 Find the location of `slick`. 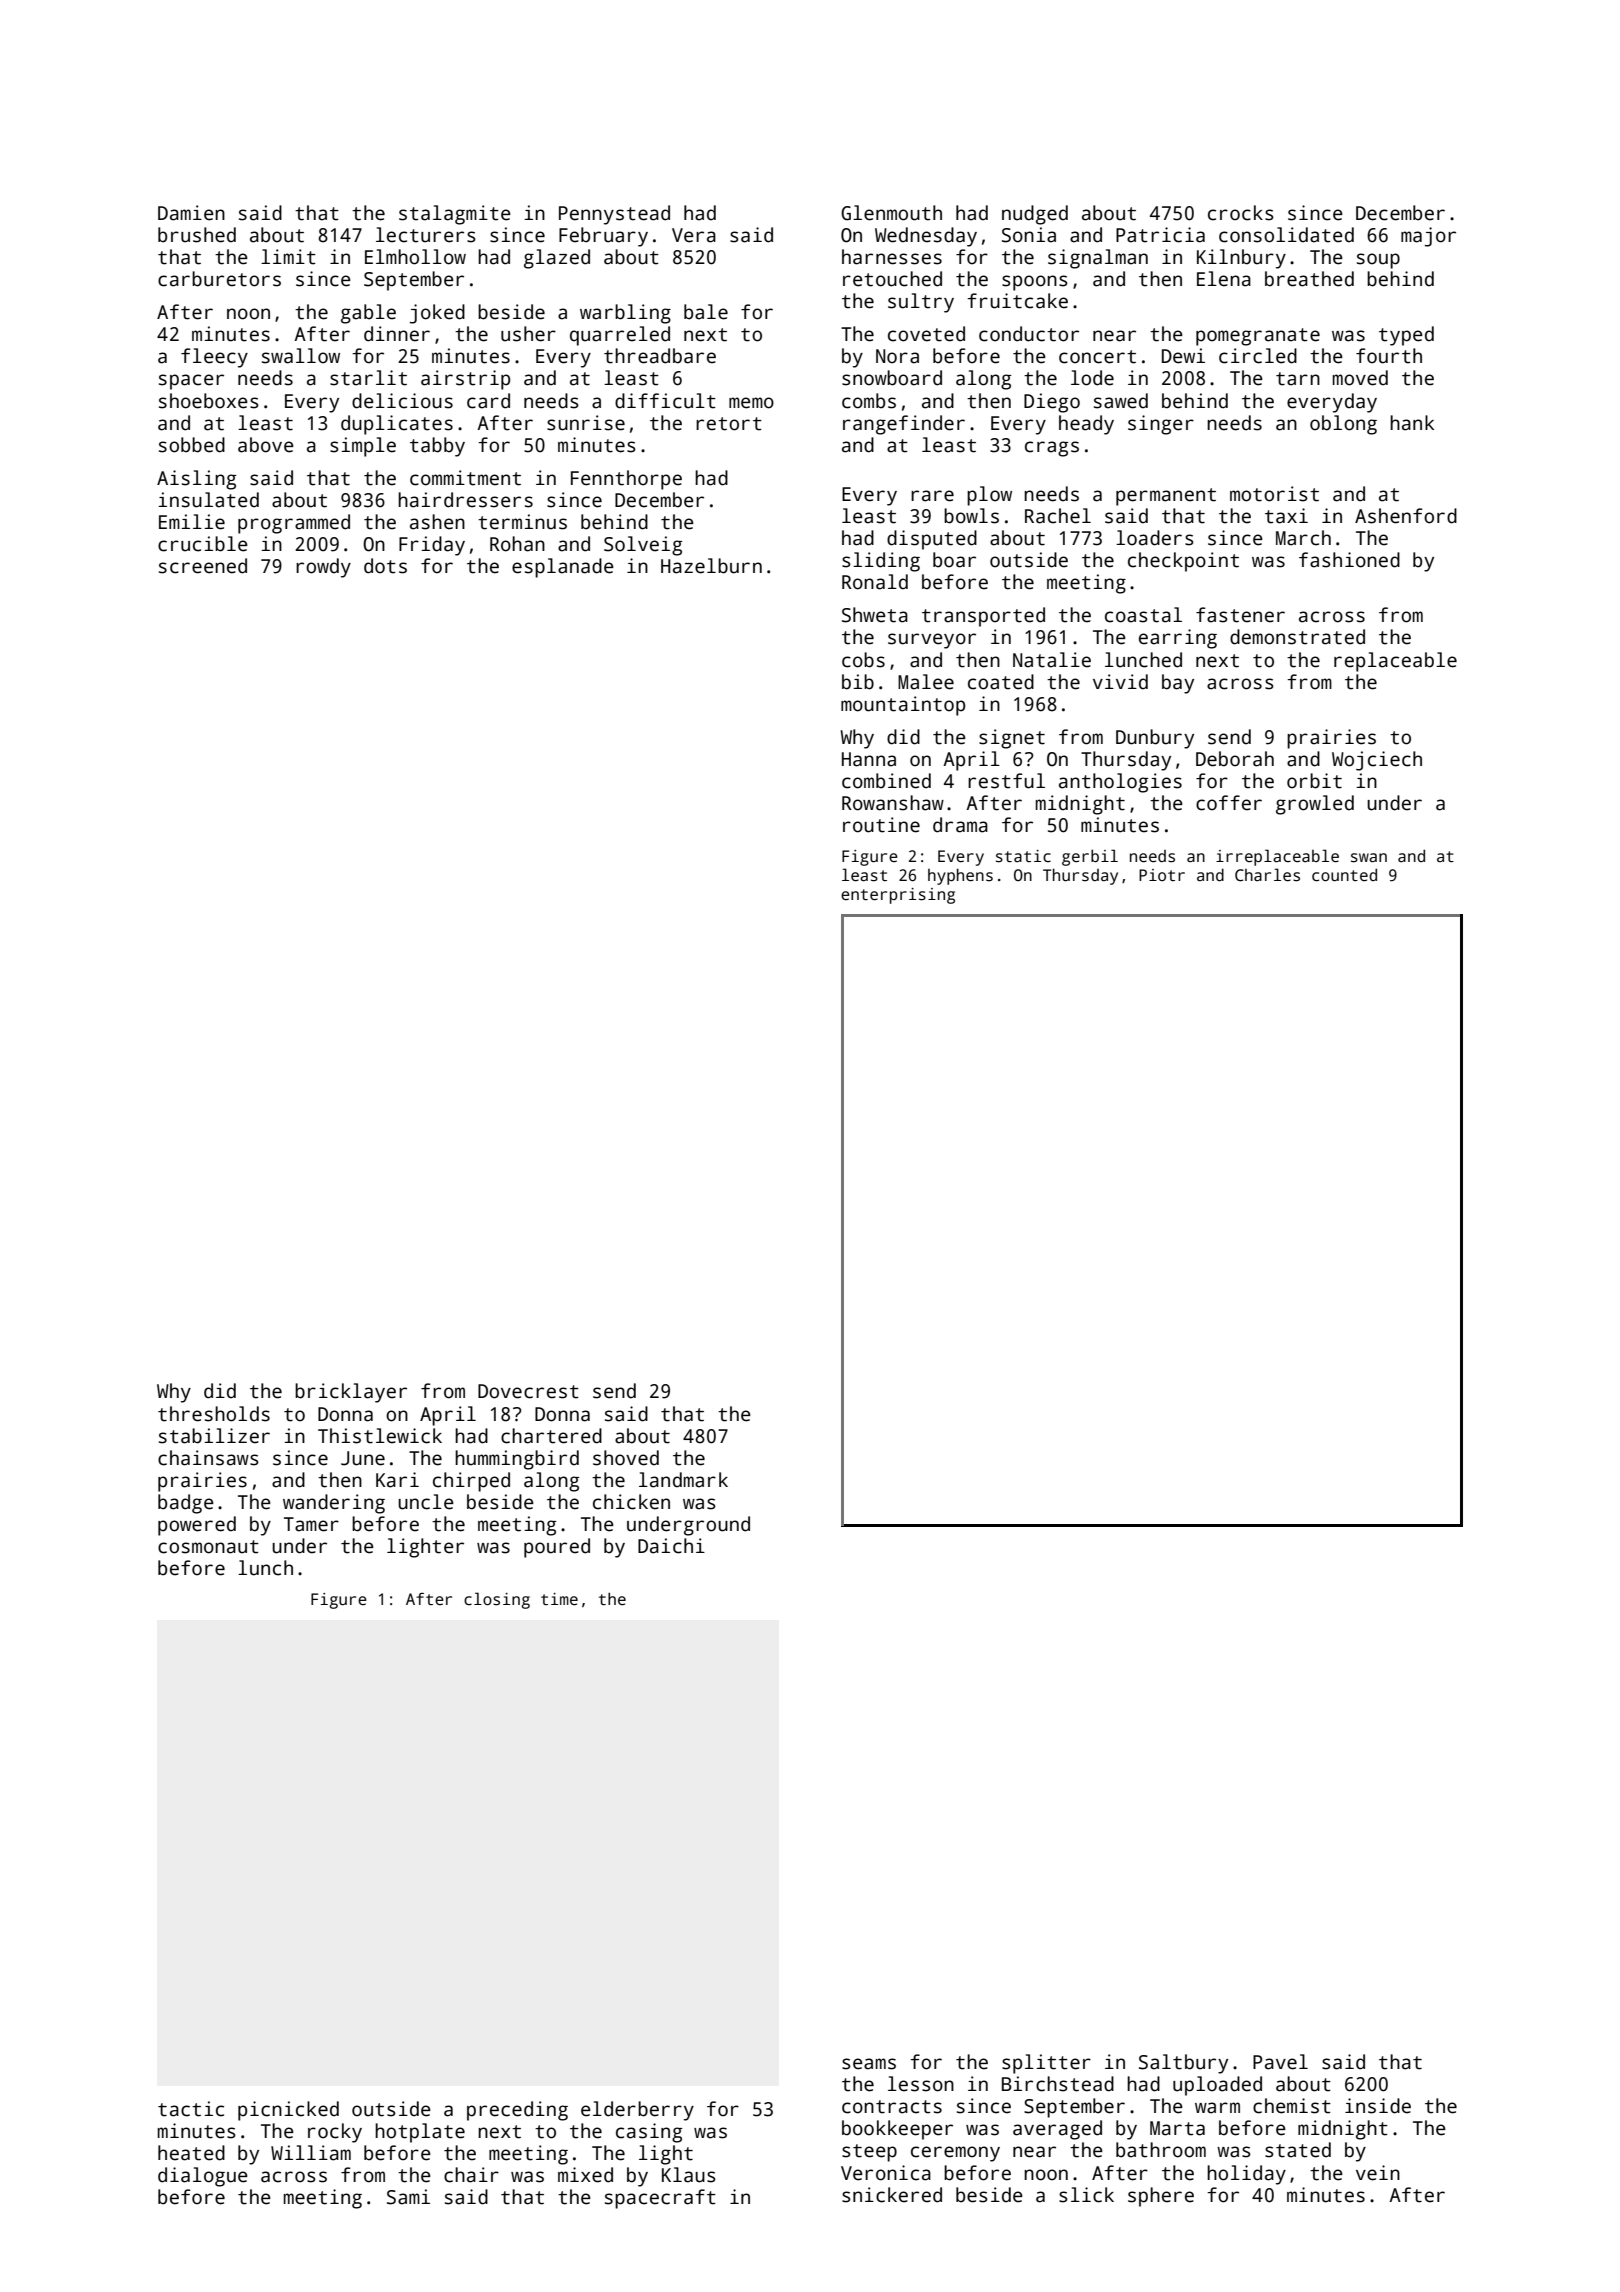

slick is located at coordinates (1086, 2195).
